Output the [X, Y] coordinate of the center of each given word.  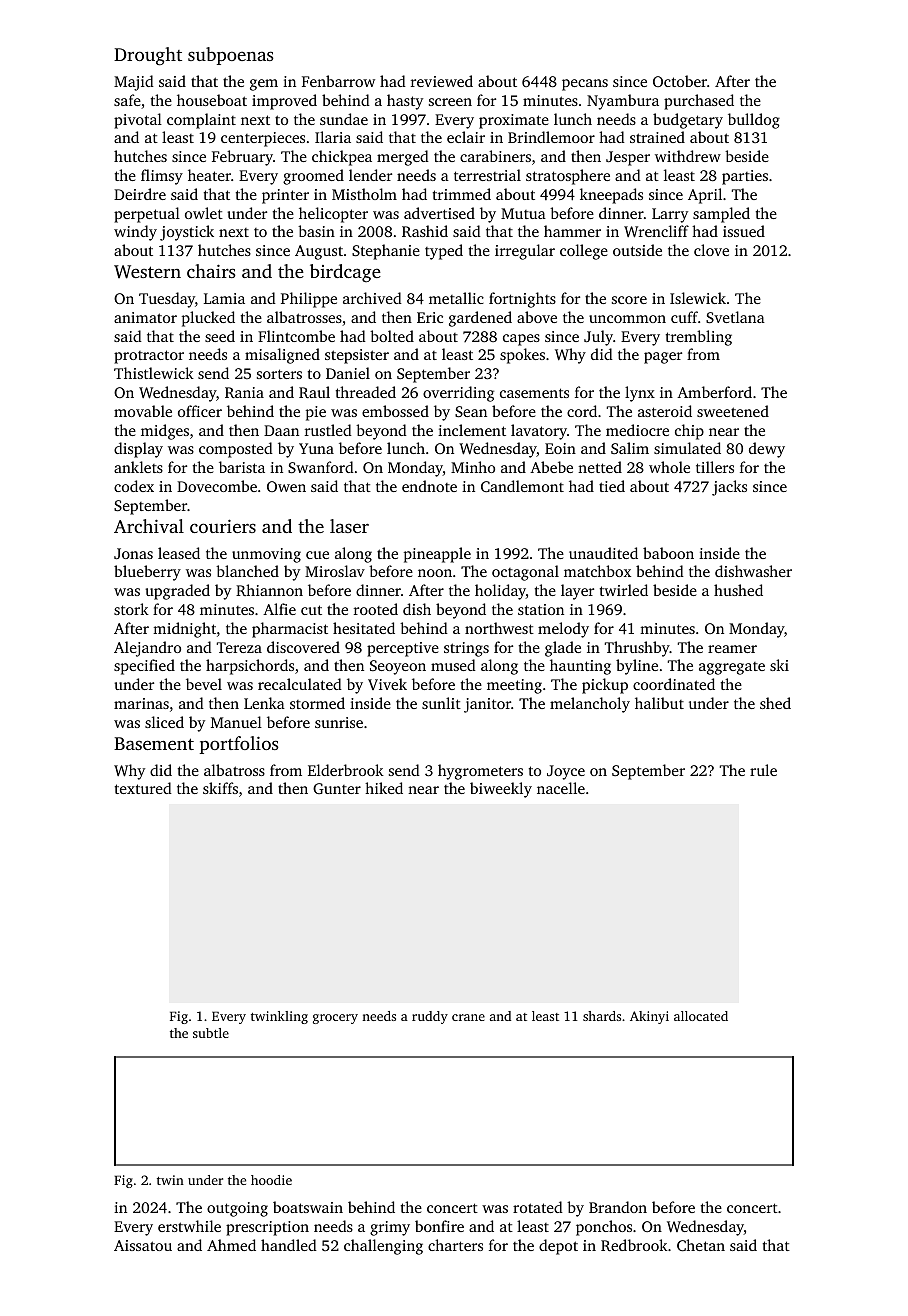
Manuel [236, 722]
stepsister [357, 356]
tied [612, 486]
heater [209, 175]
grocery [335, 1019]
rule [763, 770]
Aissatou [143, 1245]
